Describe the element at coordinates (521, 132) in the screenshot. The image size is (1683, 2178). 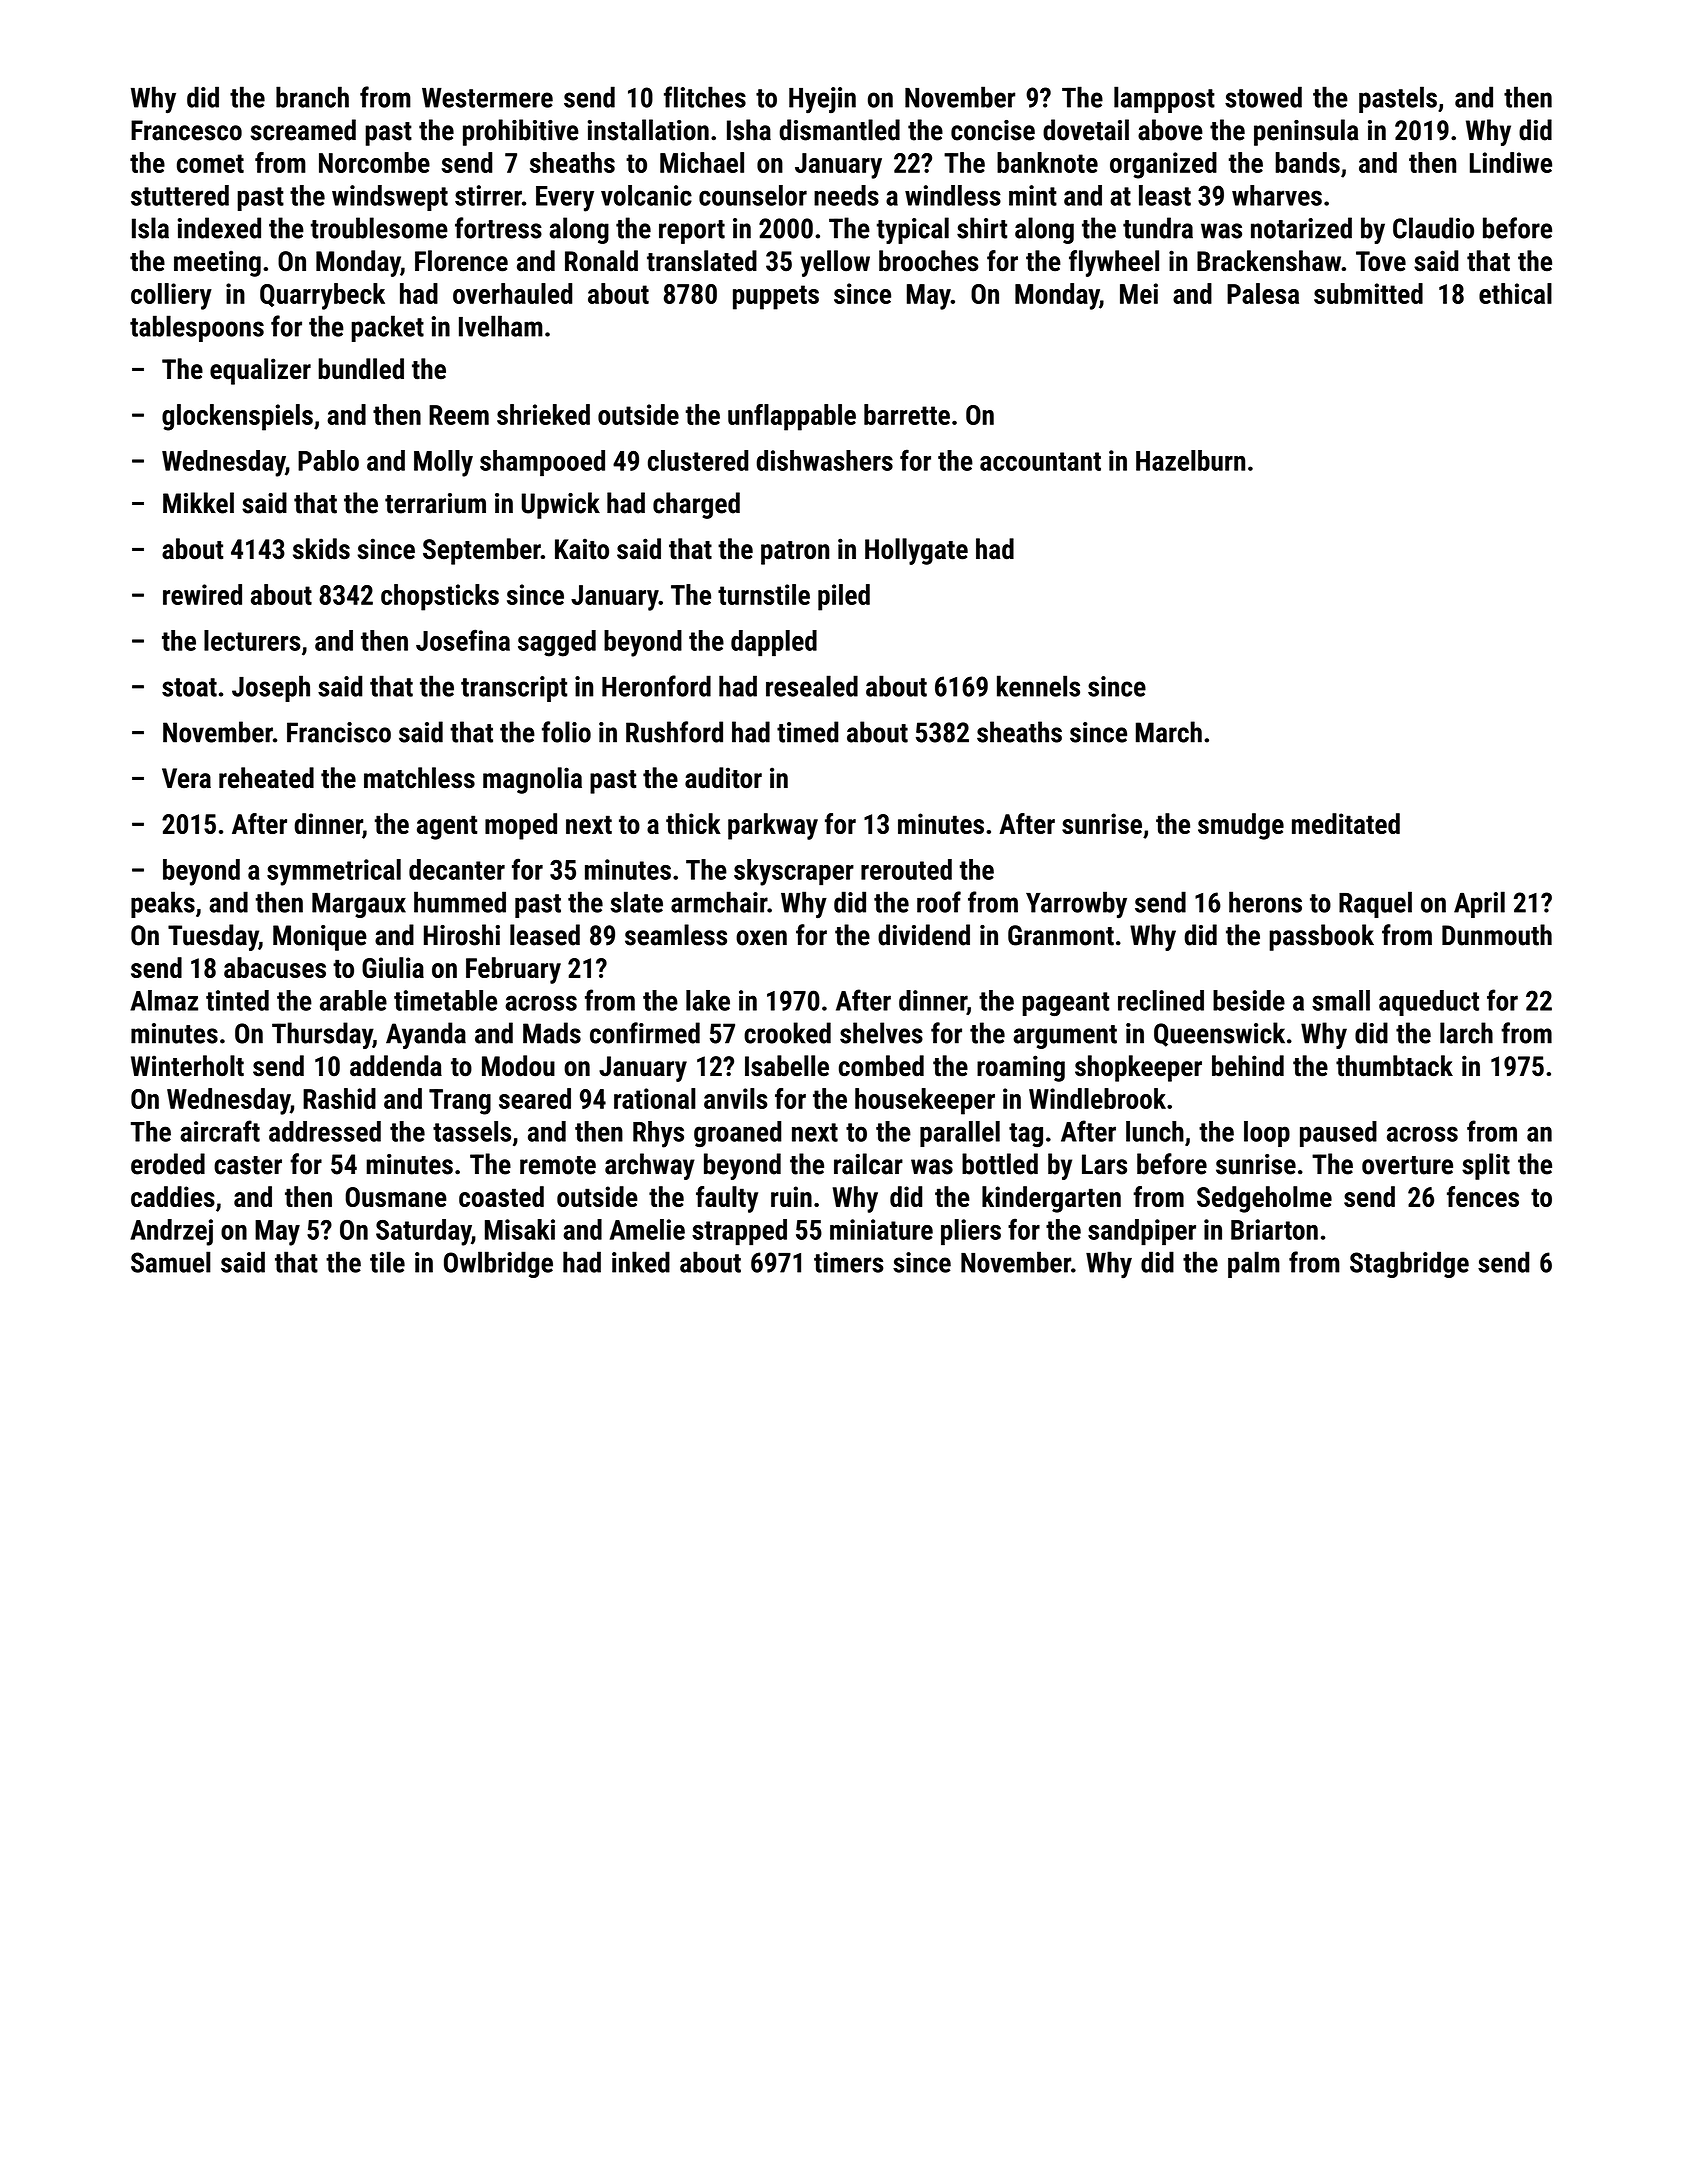
I see `prohibitive` at that location.
